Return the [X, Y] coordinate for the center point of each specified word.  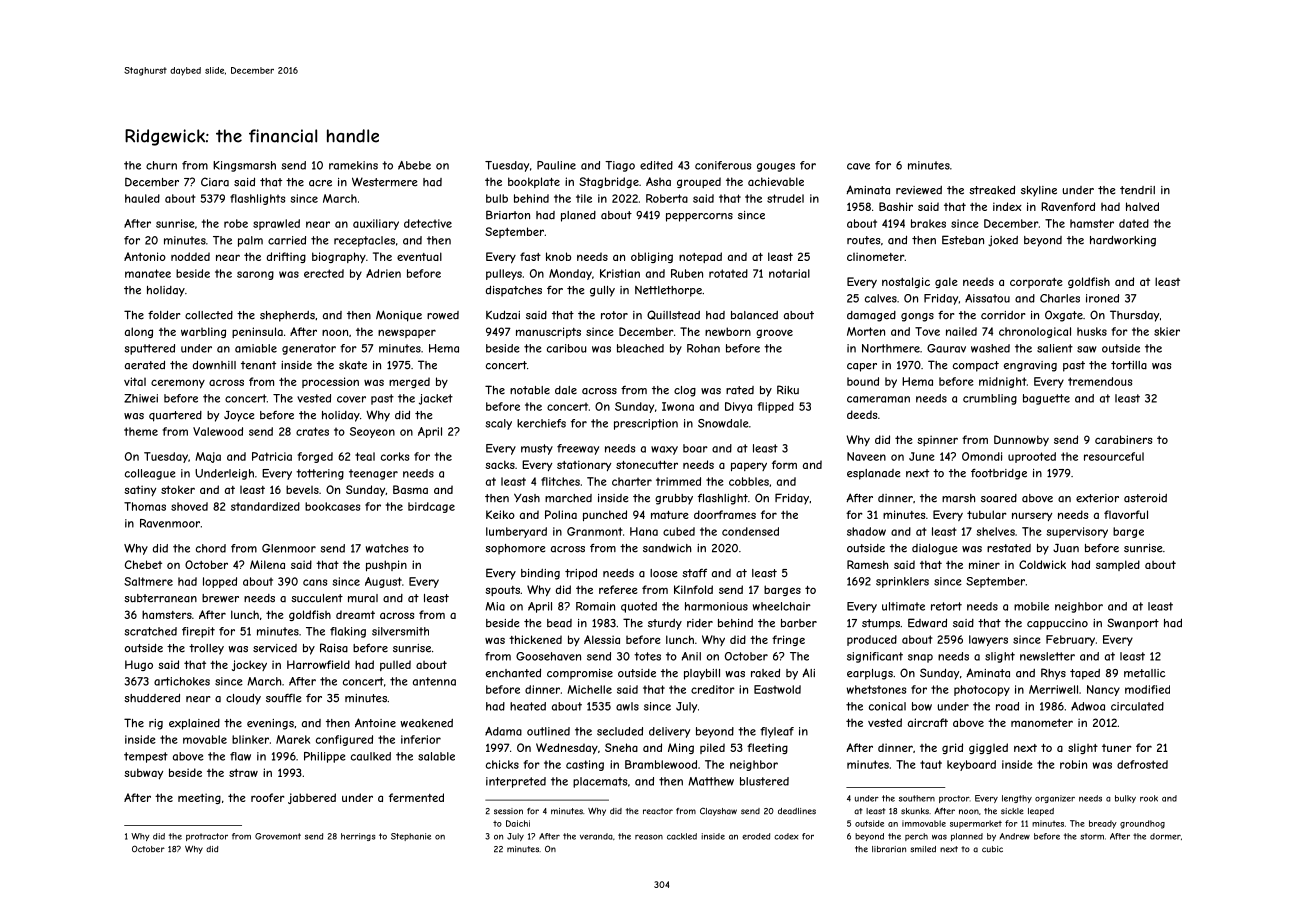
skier [1167, 331]
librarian [889, 849]
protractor [207, 837]
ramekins [353, 165]
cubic [992, 849]
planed [578, 216]
